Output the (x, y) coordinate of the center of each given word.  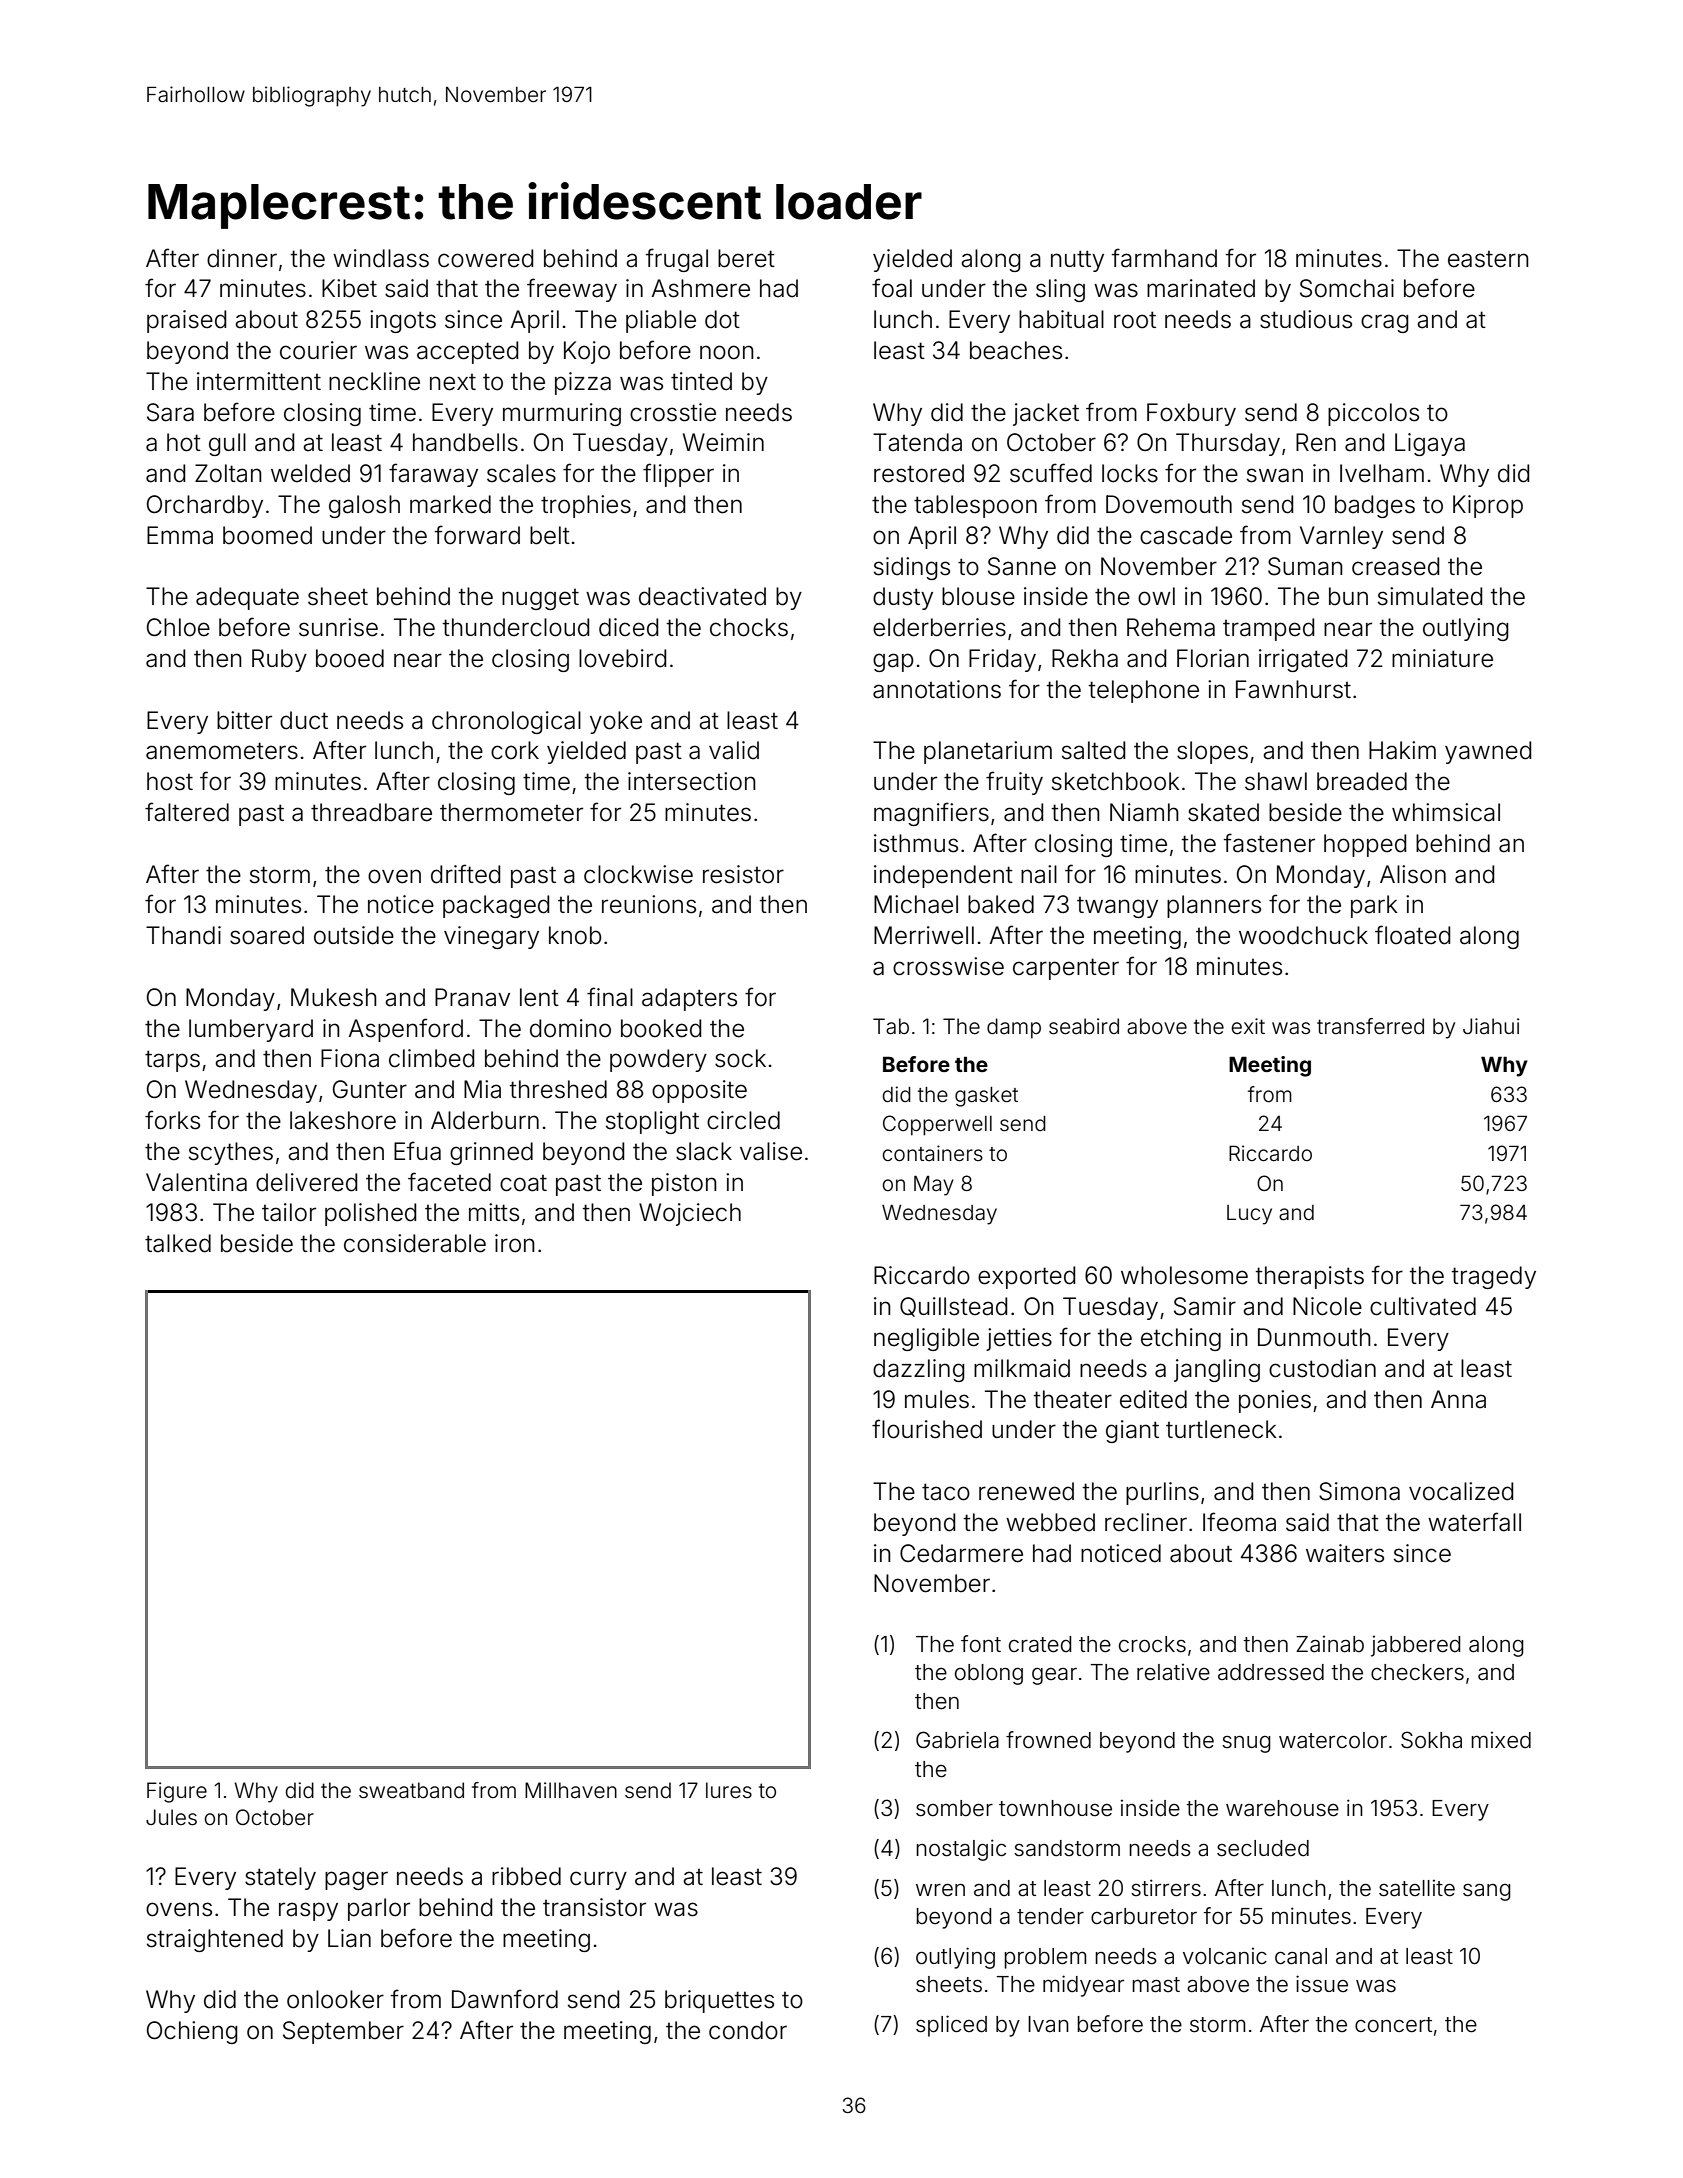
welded (310, 473)
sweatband (411, 1790)
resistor (743, 874)
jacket (1046, 414)
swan (1275, 475)
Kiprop (1488, 506)
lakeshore (343, 1120)
